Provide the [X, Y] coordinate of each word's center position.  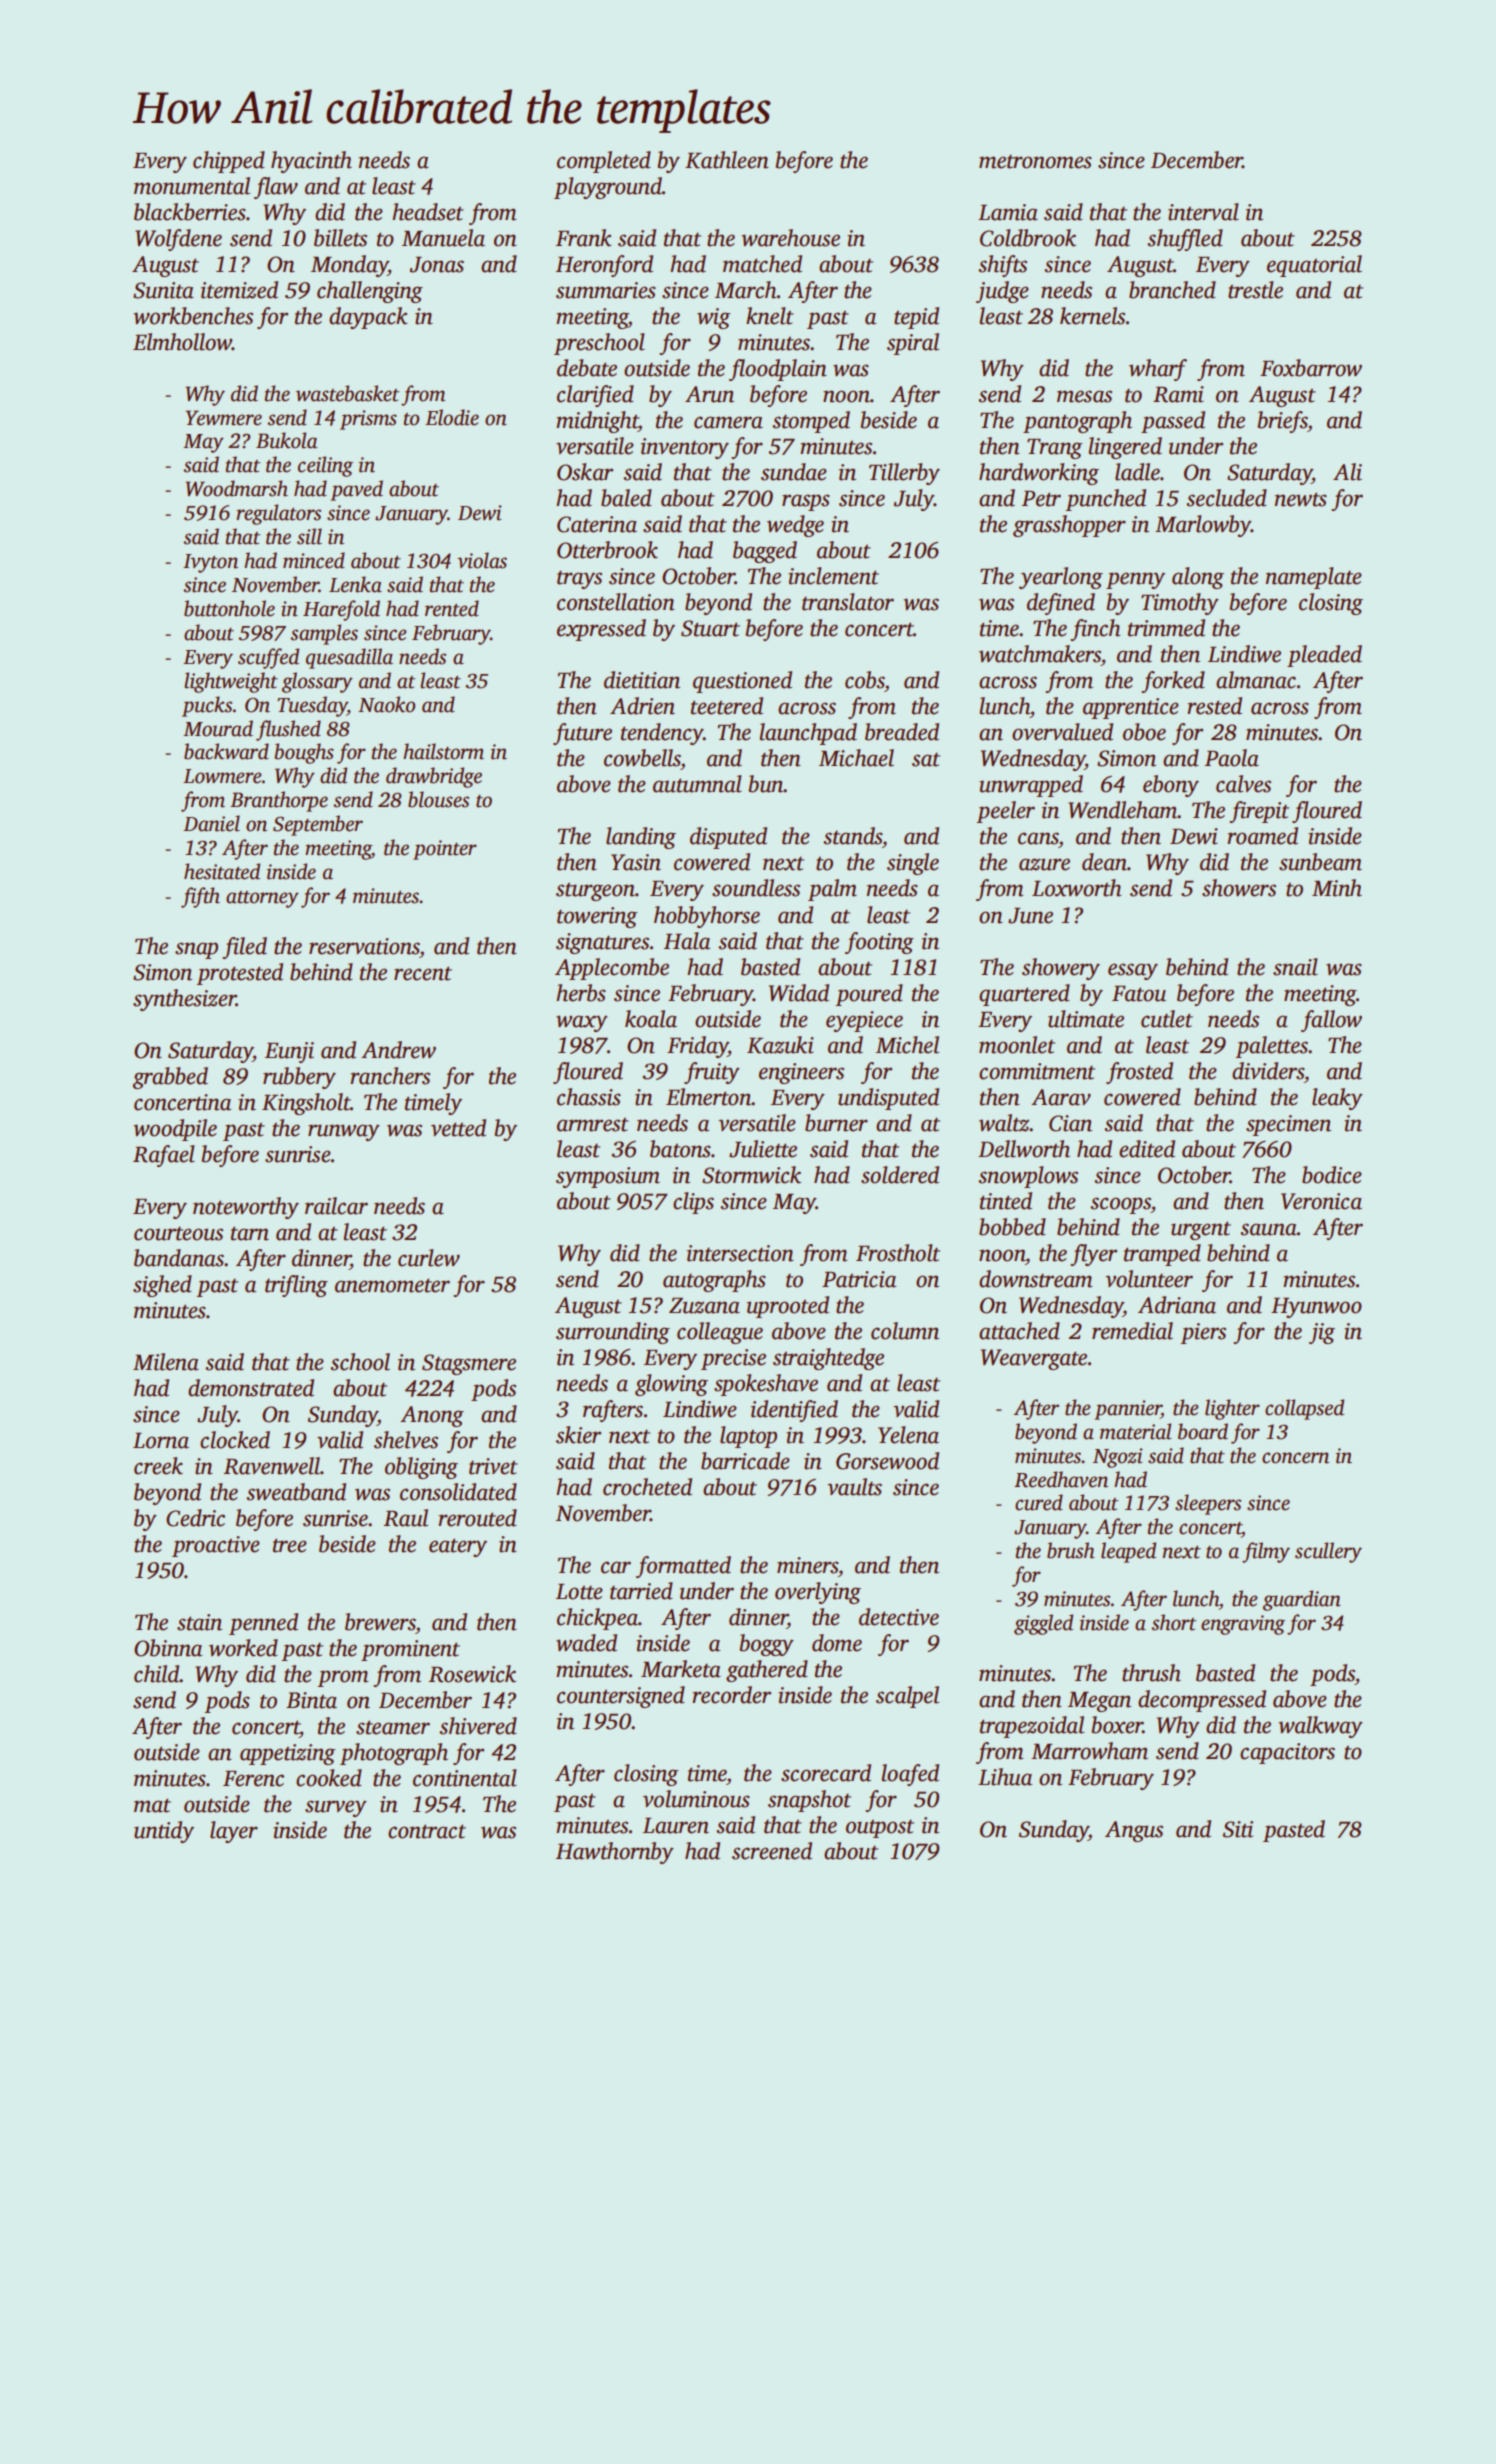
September [318, 825]
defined [1061, 604]
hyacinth [311, 162]
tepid [916, 318]
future [582, 734]
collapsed [1304, 1409]
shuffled [1185, 240]
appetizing [287, 1754]
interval [1203, 212]
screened [772, 1851]
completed [604, 162]
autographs [714, 1281]
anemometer [392, 1285]
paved [356, 490]
